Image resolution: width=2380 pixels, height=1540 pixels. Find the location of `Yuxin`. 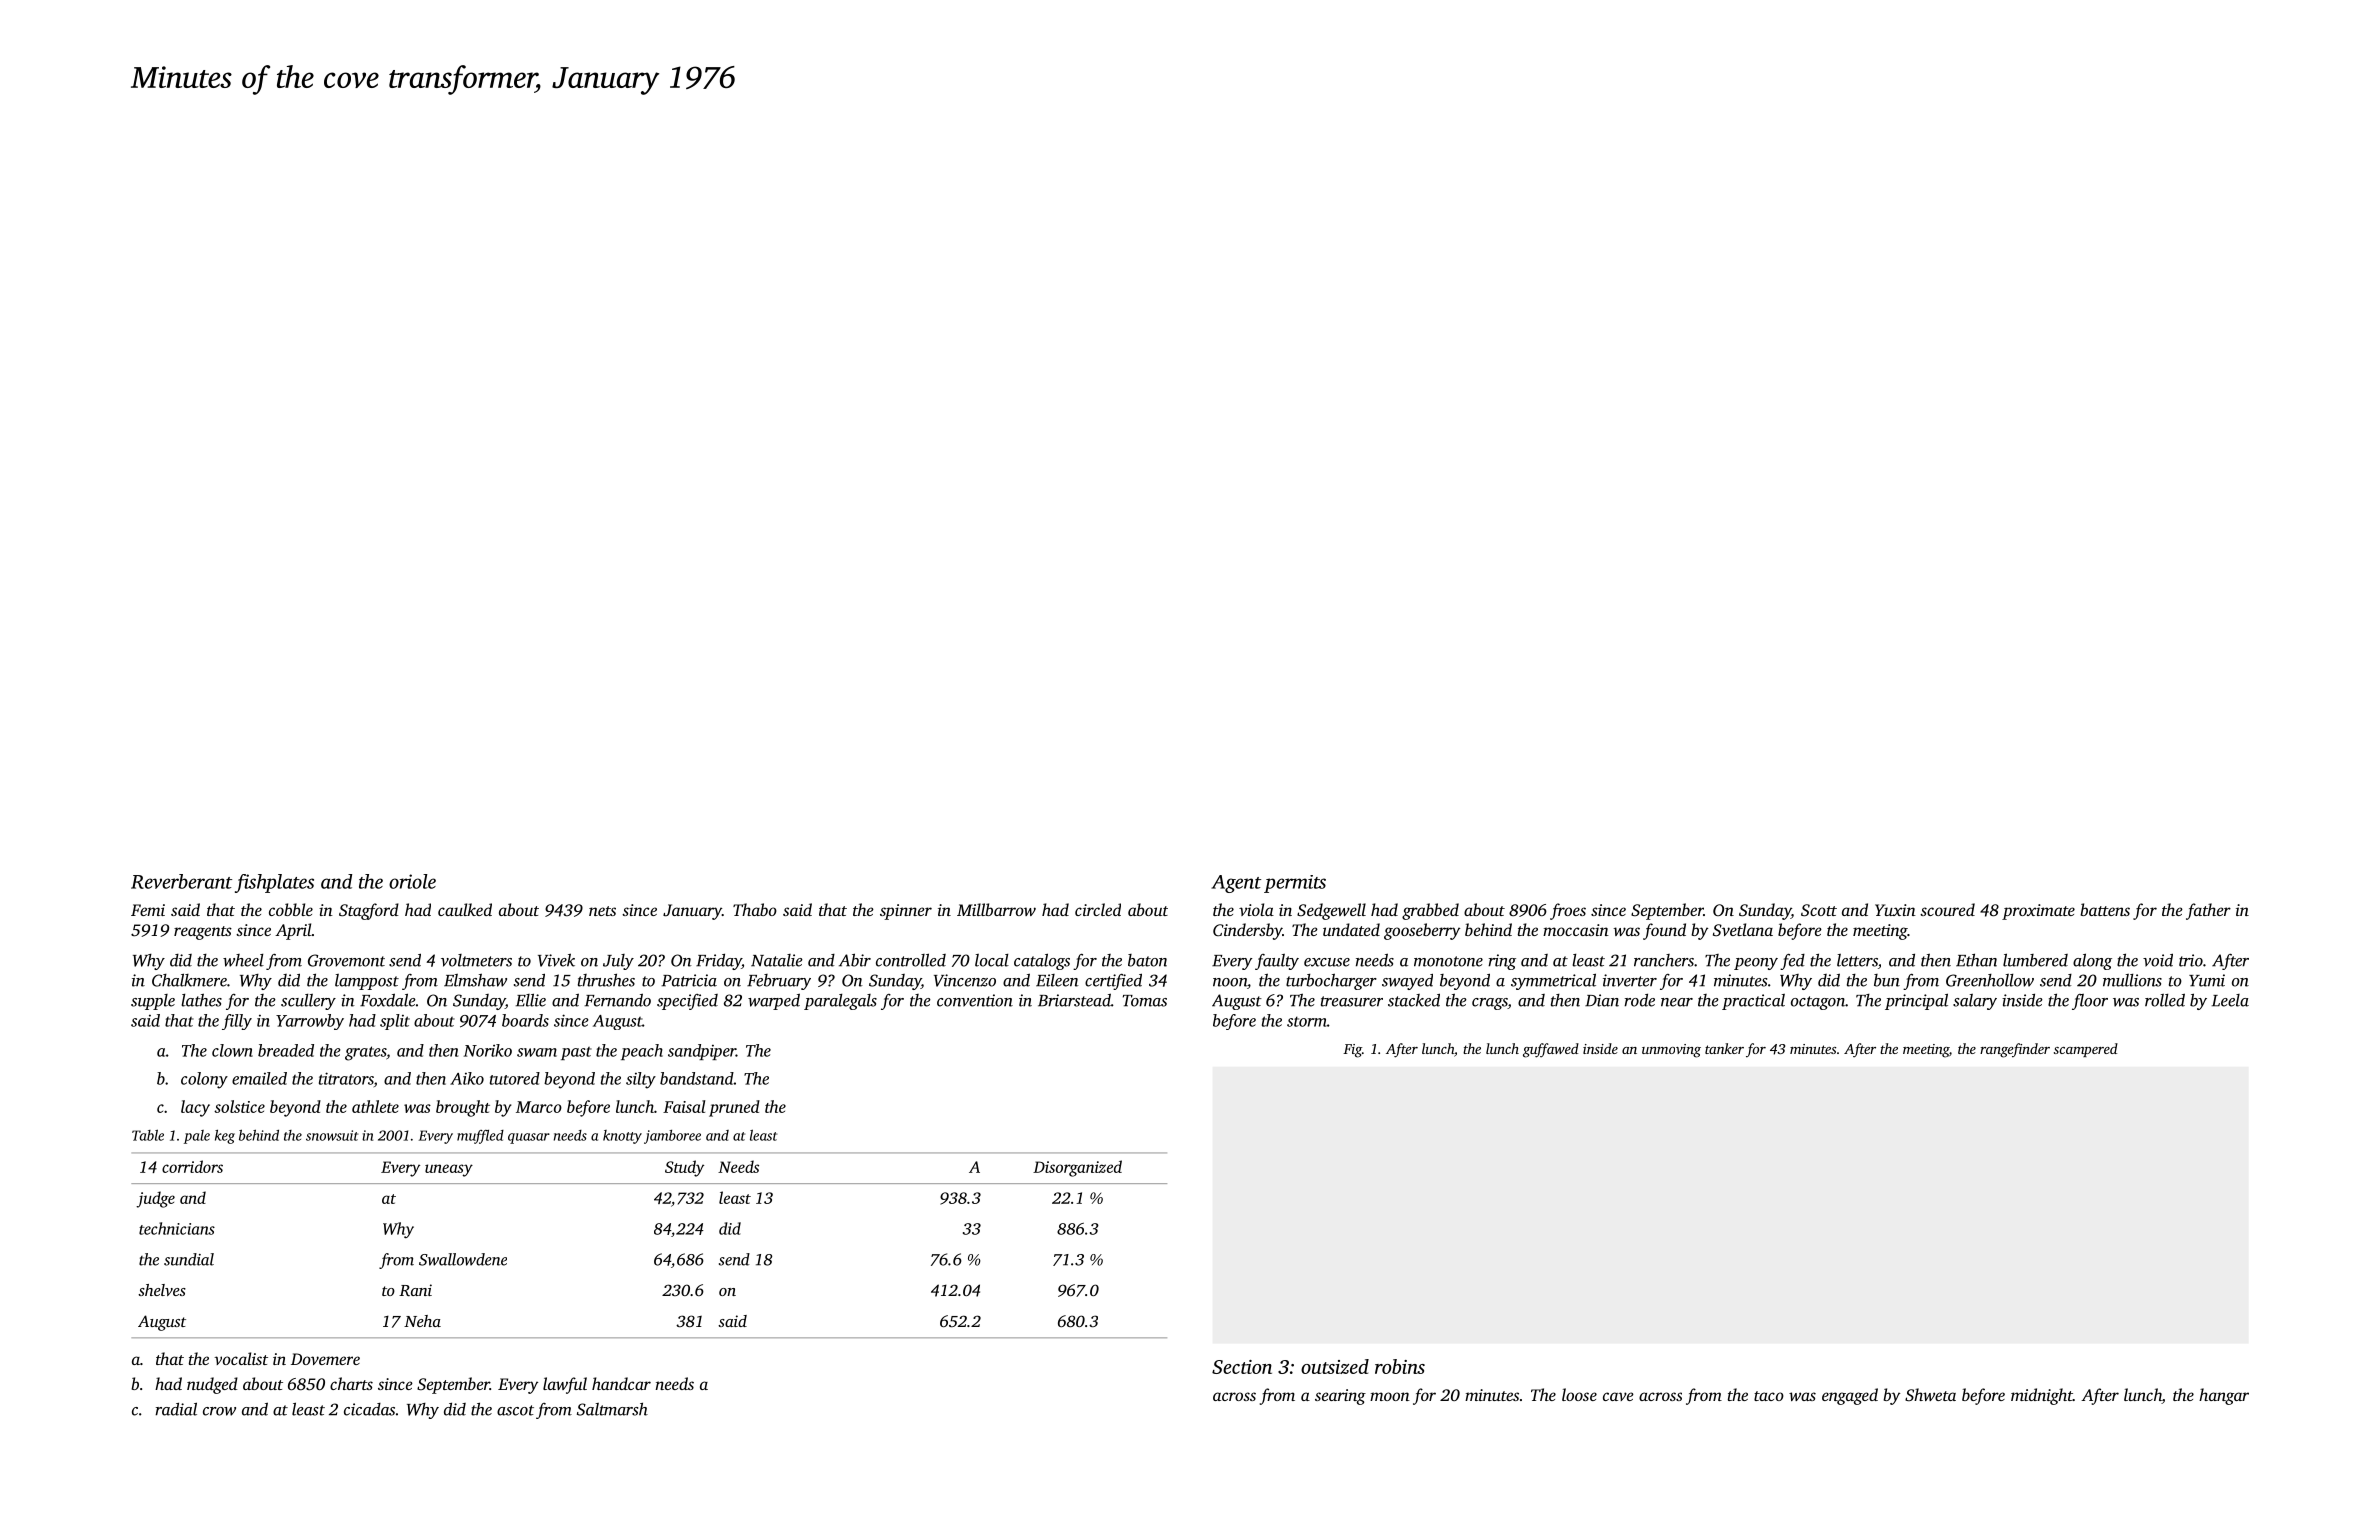

Yuxin is located at coordinates (1895, 910).
